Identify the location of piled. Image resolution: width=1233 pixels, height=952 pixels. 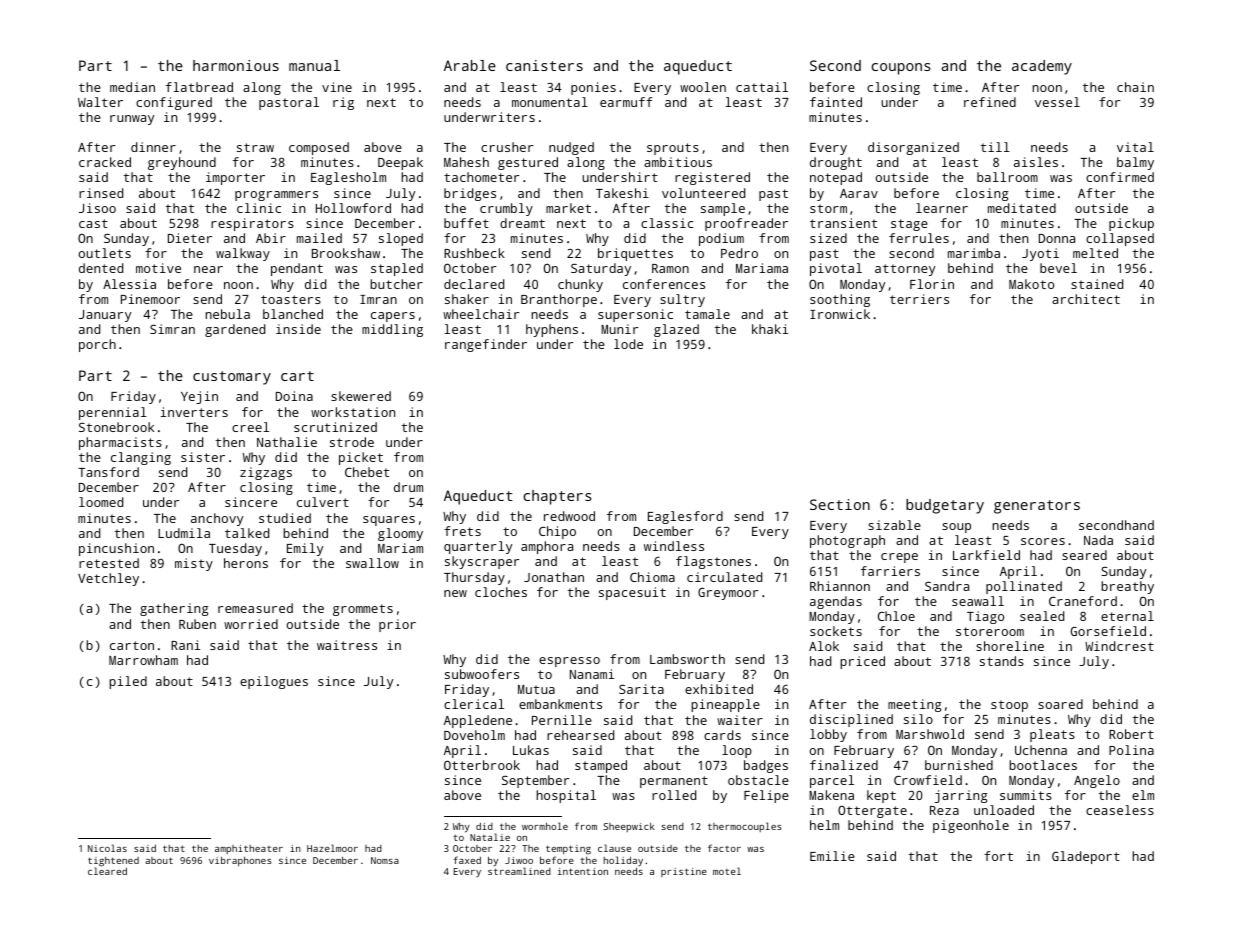
(128, 682).
